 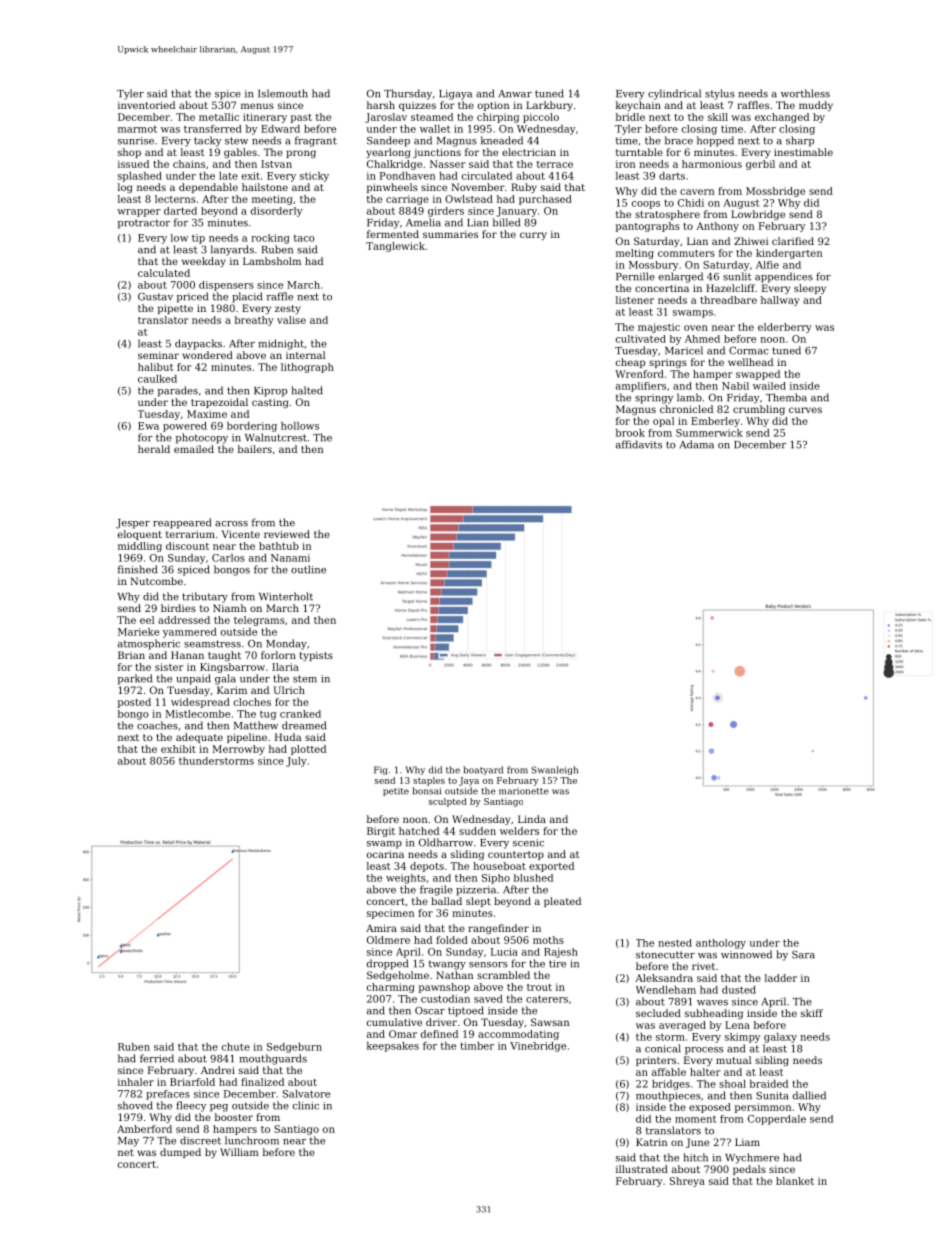 I want to click on keepsakes, so click(x=393, y=1047).
